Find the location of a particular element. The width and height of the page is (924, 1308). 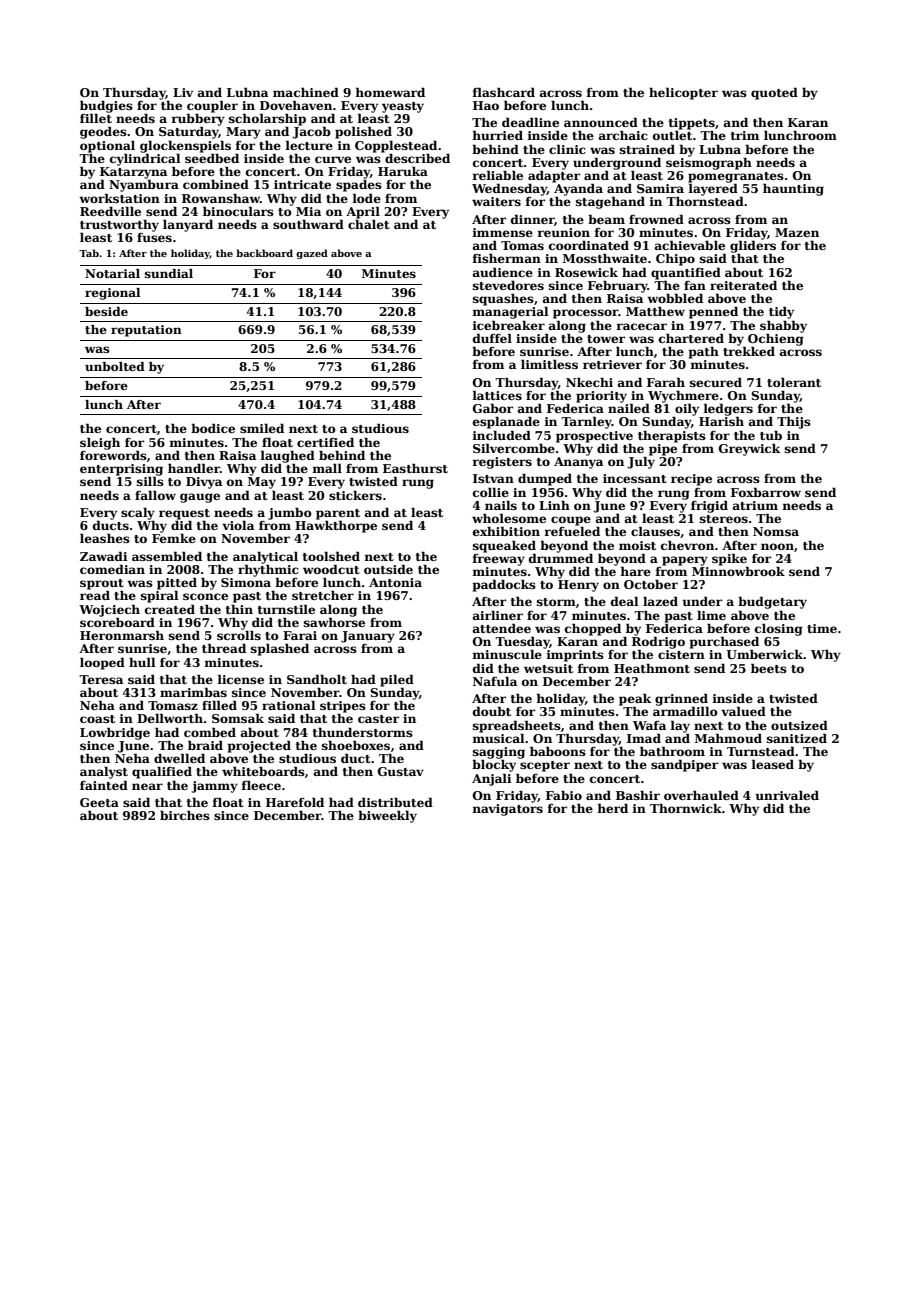

outside is located at coordinates (388, 569).
